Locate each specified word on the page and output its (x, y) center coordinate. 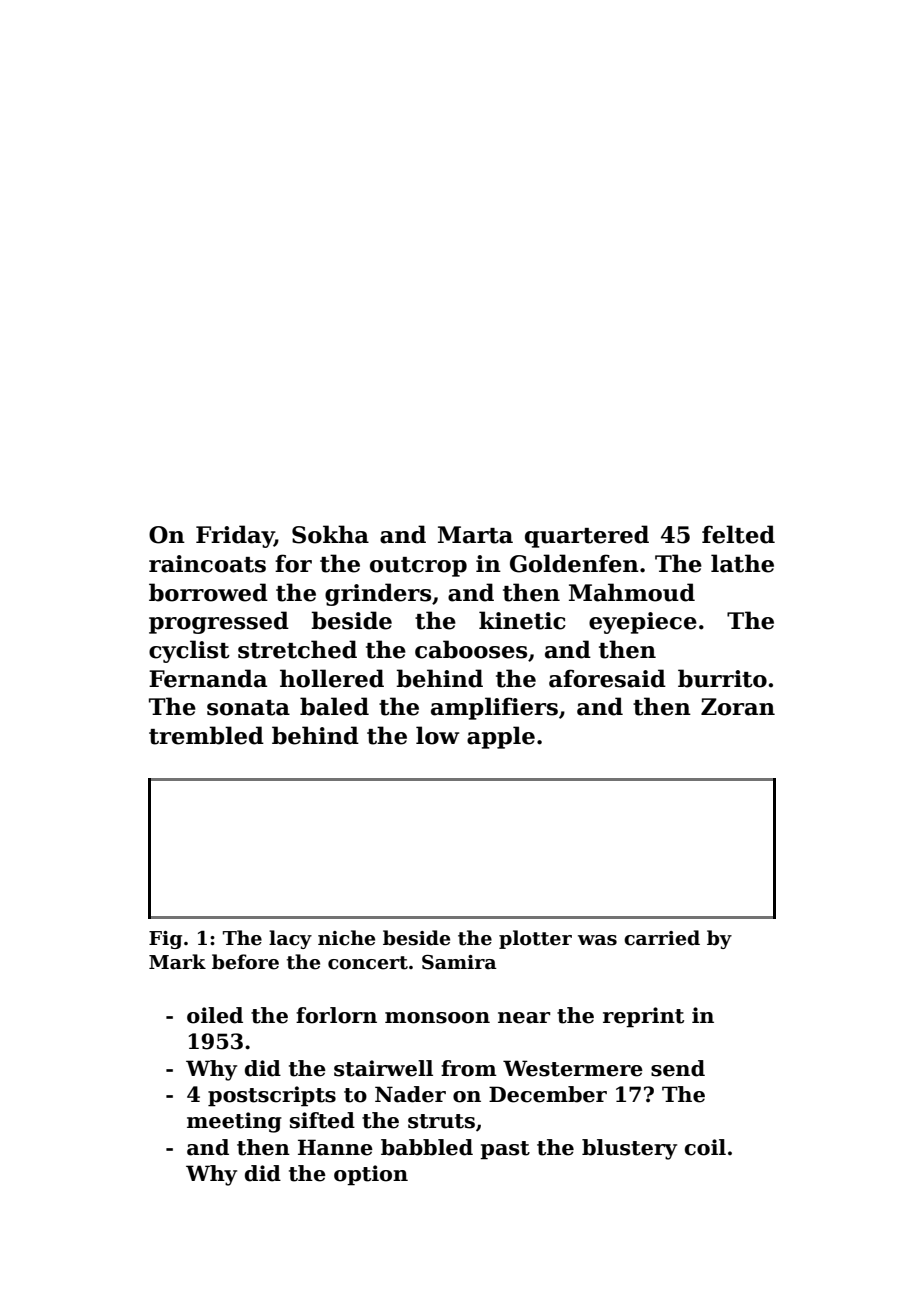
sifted (322, 1120)
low (437, 735)
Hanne (335, 1147)
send (678, 1068)
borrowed (208, 592)
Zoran (738, 707)
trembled (206, 735)
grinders (378, 594)
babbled (427, 1147)
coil (705, 1147)
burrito (722, 678)
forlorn (336, 1015)
